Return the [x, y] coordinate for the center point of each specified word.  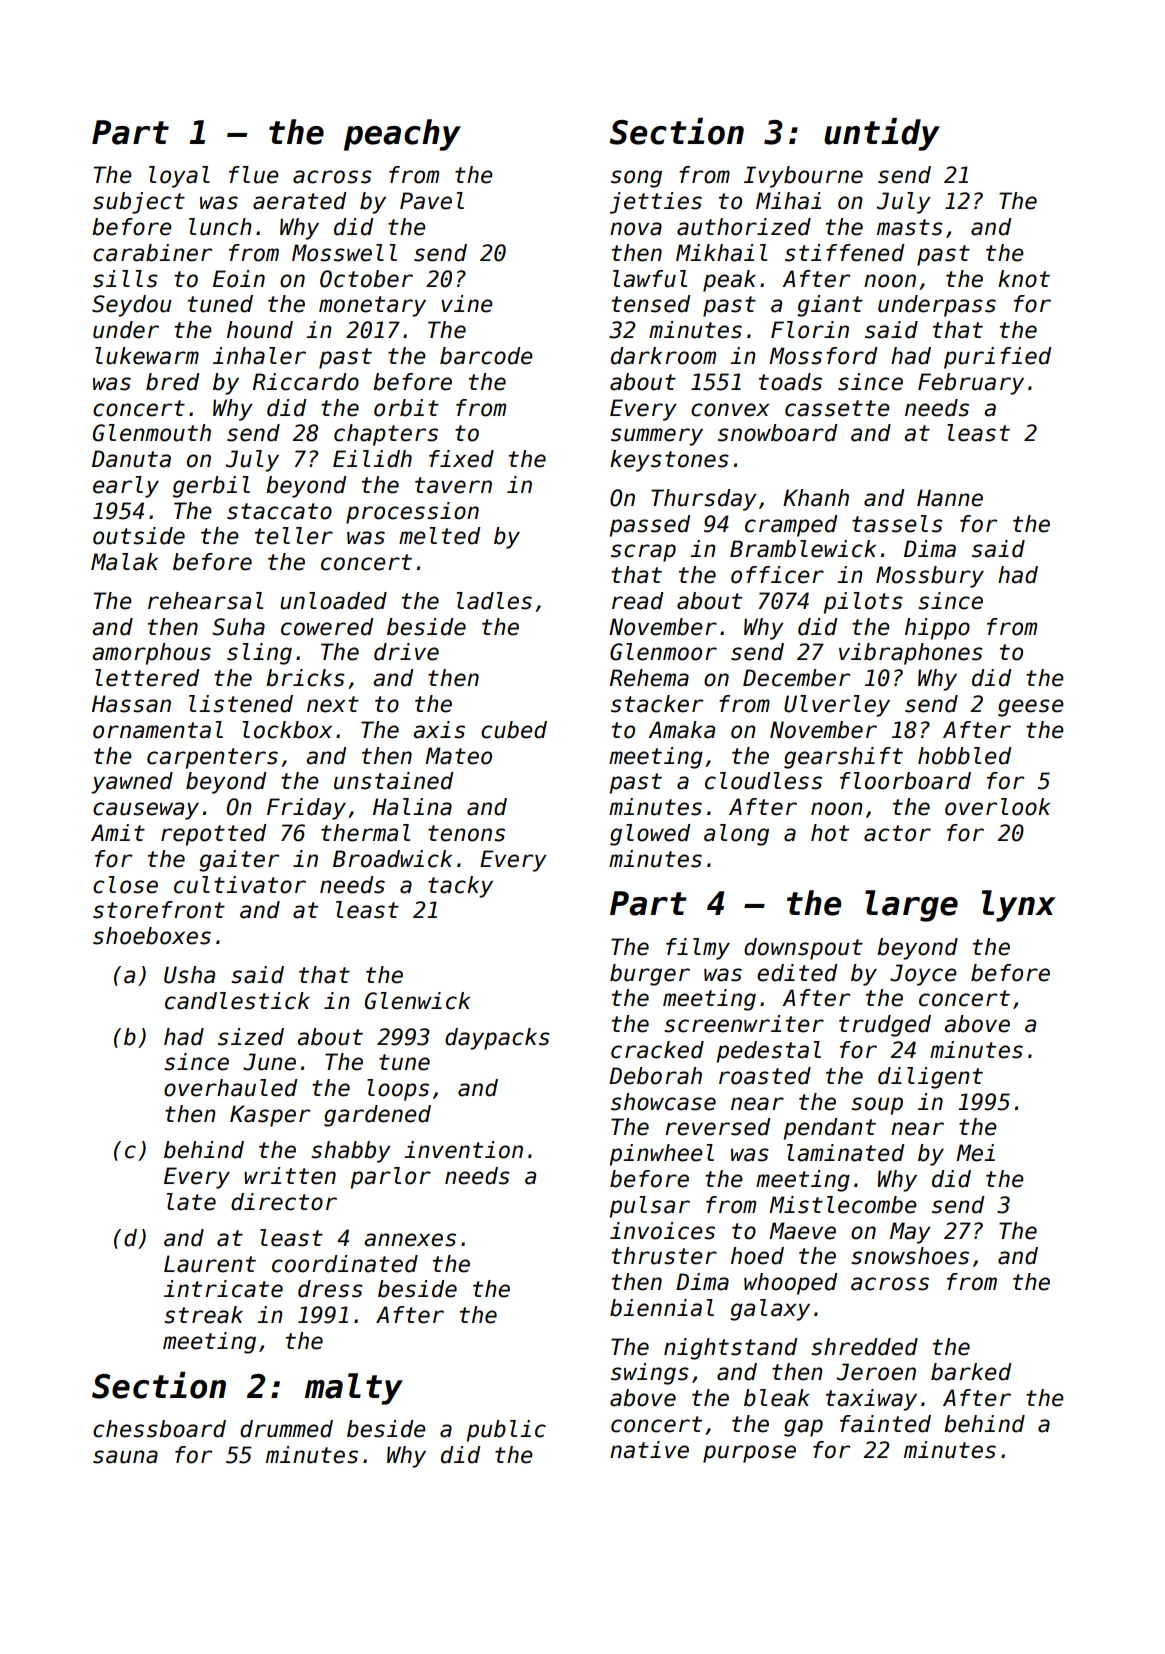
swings [650, 1374]
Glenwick [417, 1001]
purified [997, 358]
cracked [657, 1050]
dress [330, 1289]
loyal [179, 177]
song [636, 179]
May [910, 1233]
